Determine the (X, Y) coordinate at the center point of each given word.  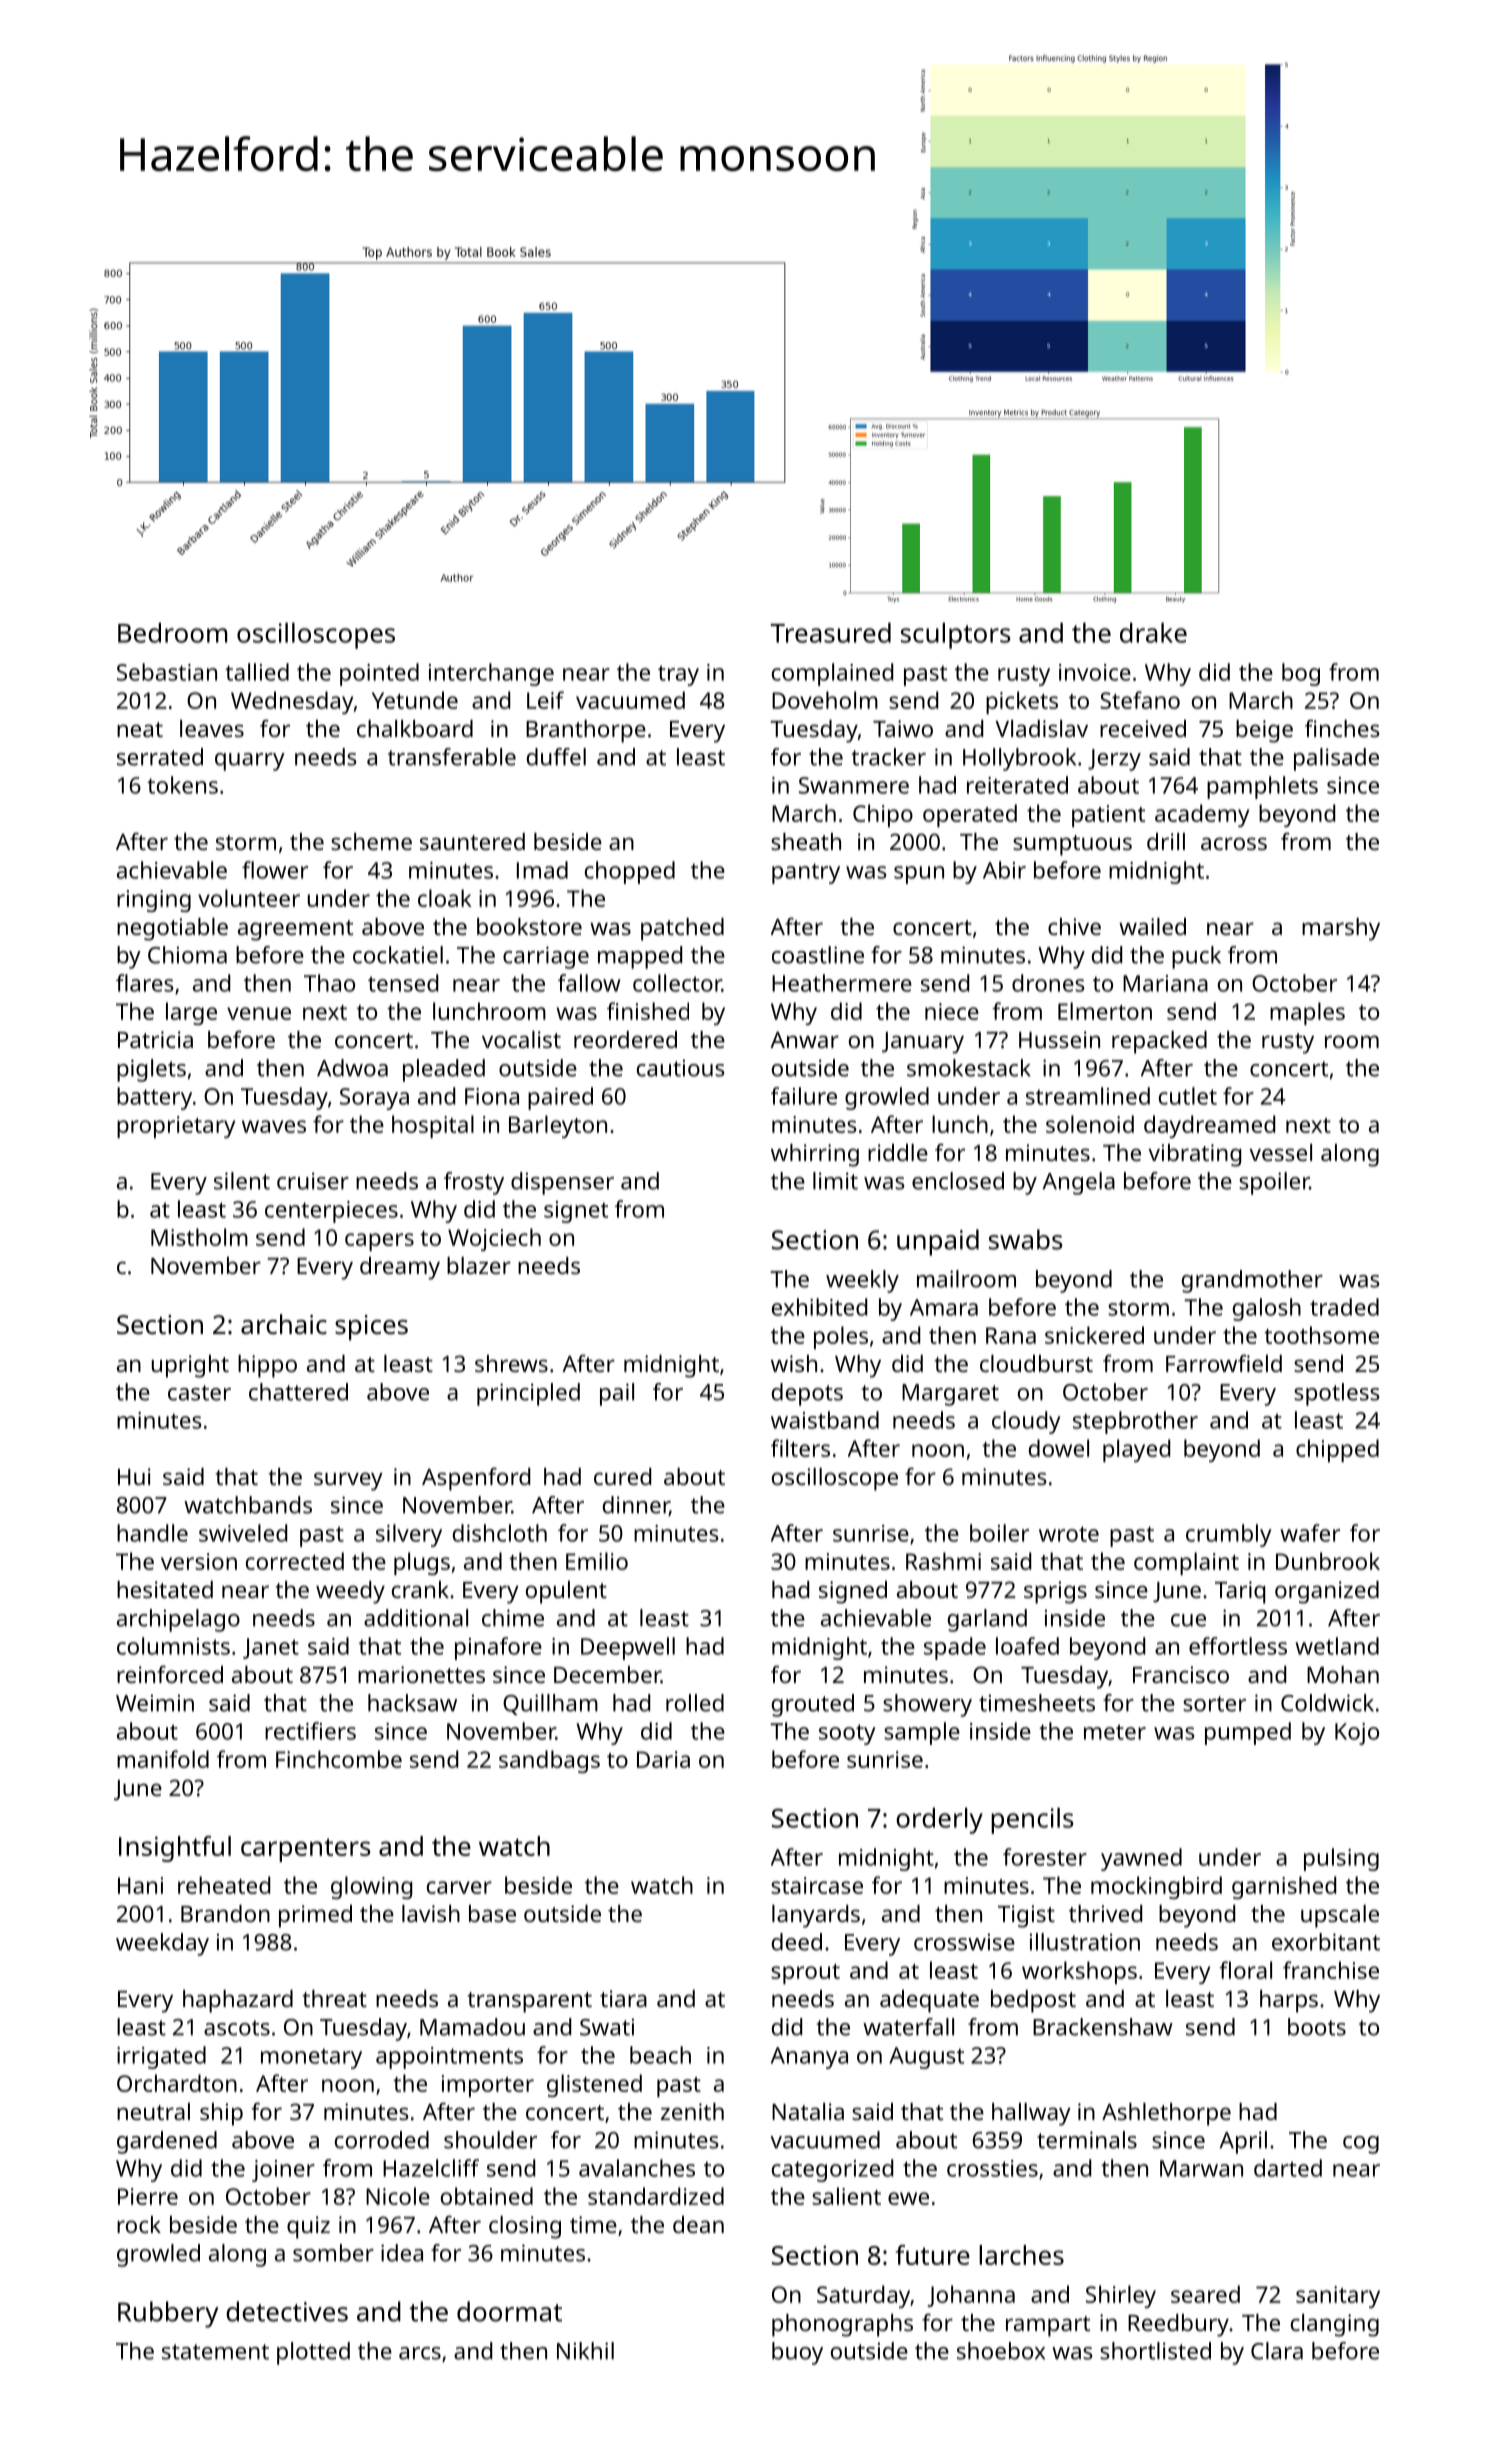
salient (846, 2196)
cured (622, 1476)
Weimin (155, 1703)
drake (1153, 632)
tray (678, 675)
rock (139, 2224)
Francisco (1181, 1674)
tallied (257, 672)
